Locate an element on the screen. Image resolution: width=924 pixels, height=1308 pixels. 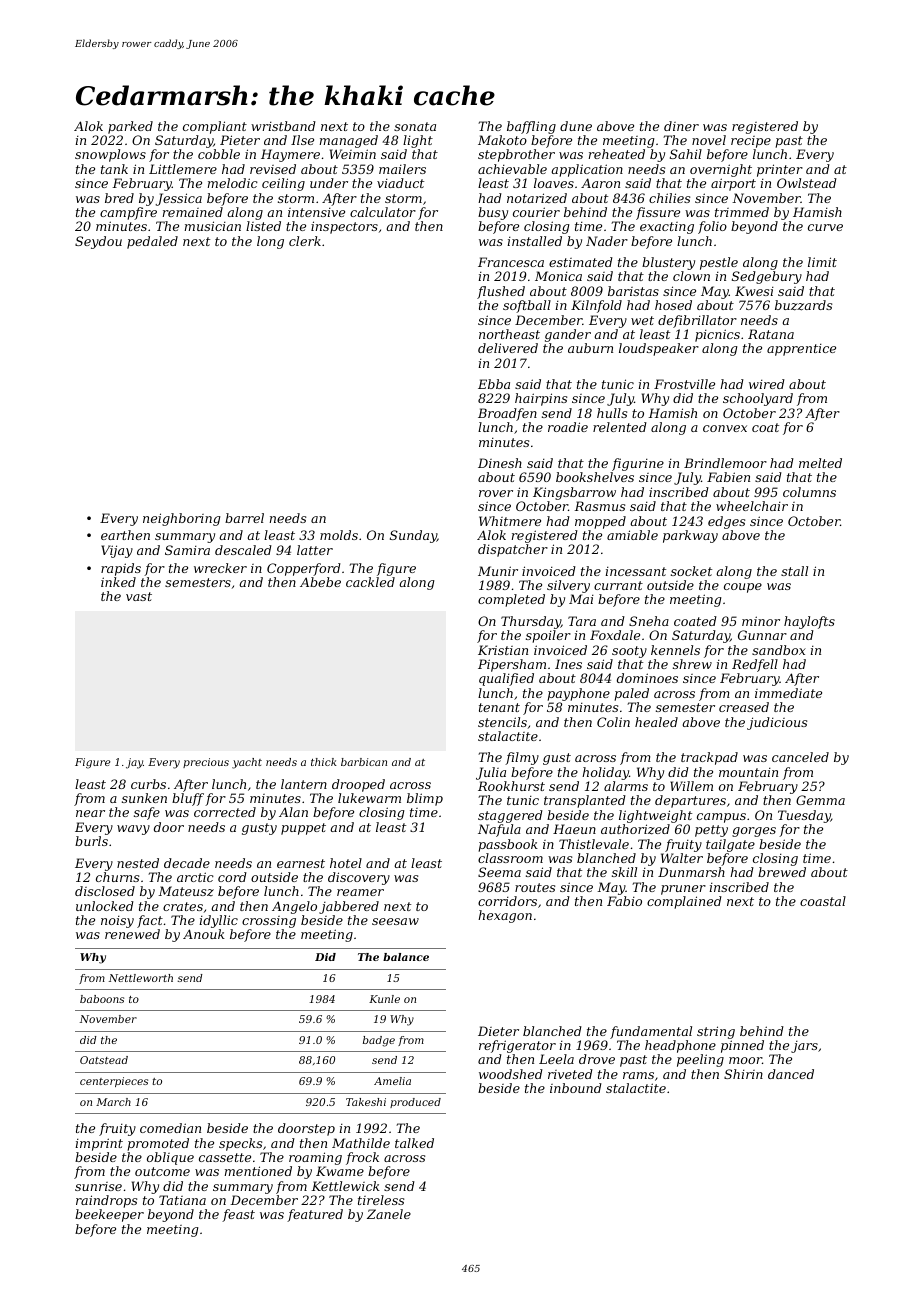
Tara is located at coordinates (582, 621).
